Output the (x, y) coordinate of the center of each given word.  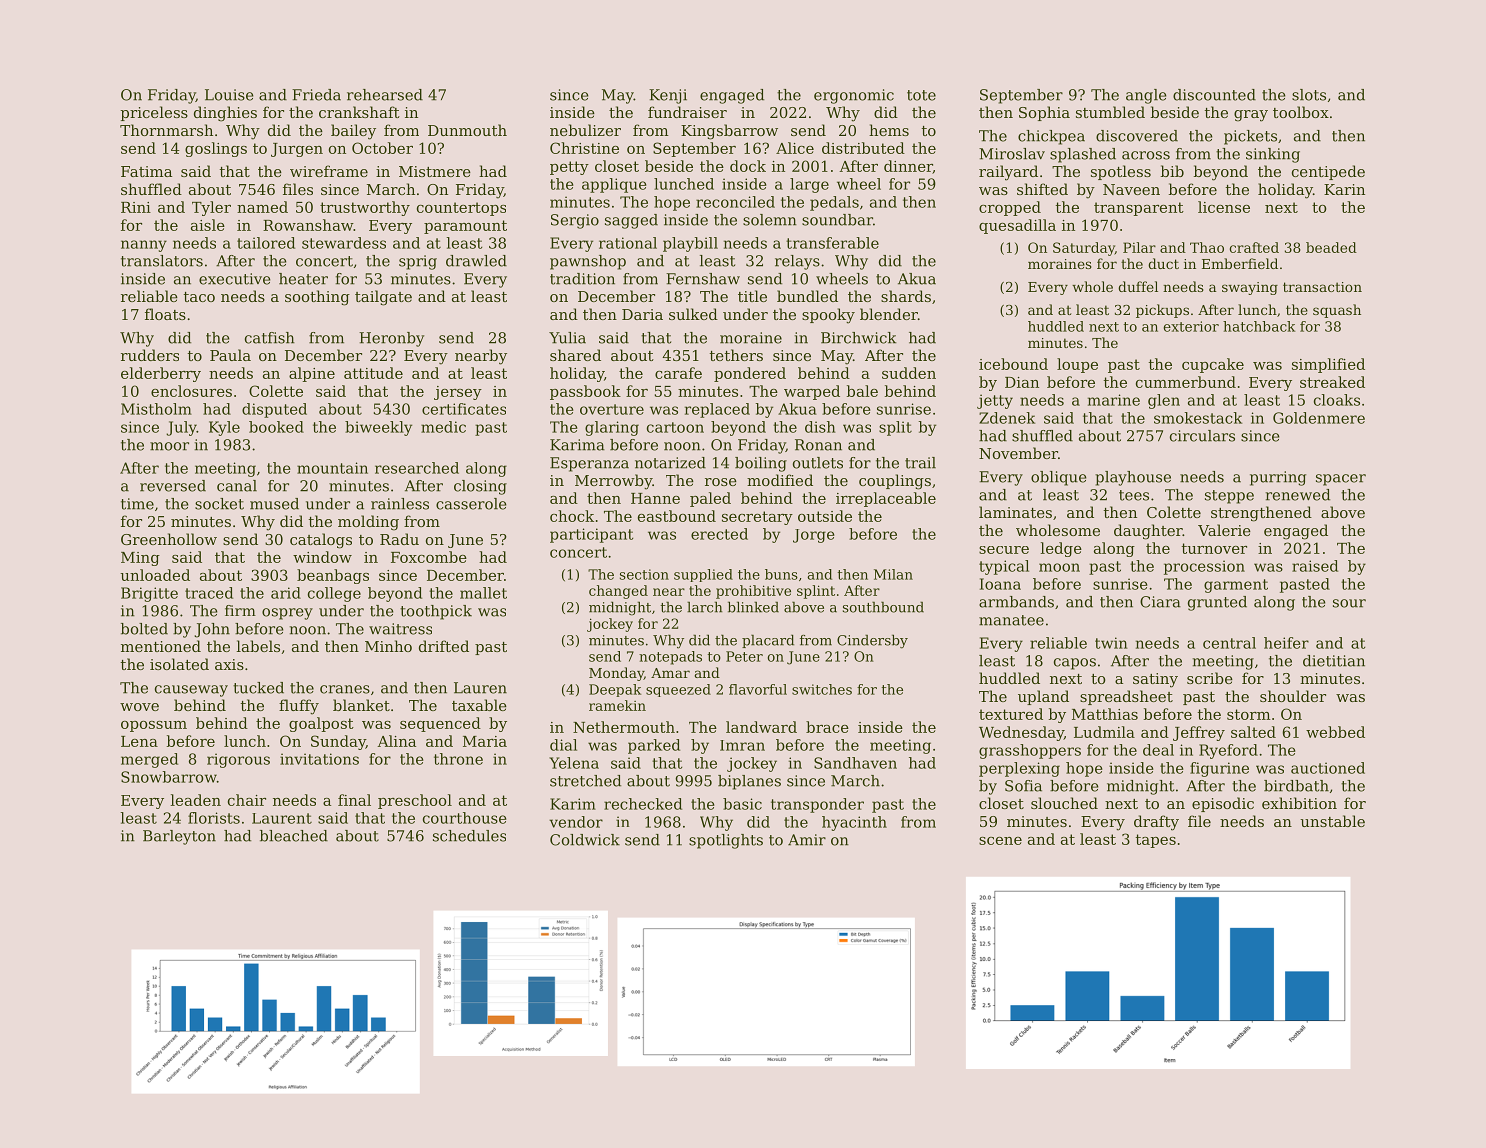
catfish (270, 338)
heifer (1286, 643)
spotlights (726, 841)
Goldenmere (1319, 418)
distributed (863, 148)
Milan (893, 574)
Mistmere (435, 171)
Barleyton (179, 837)
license (1224, 207)
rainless (400, 504)
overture (612, 409)
